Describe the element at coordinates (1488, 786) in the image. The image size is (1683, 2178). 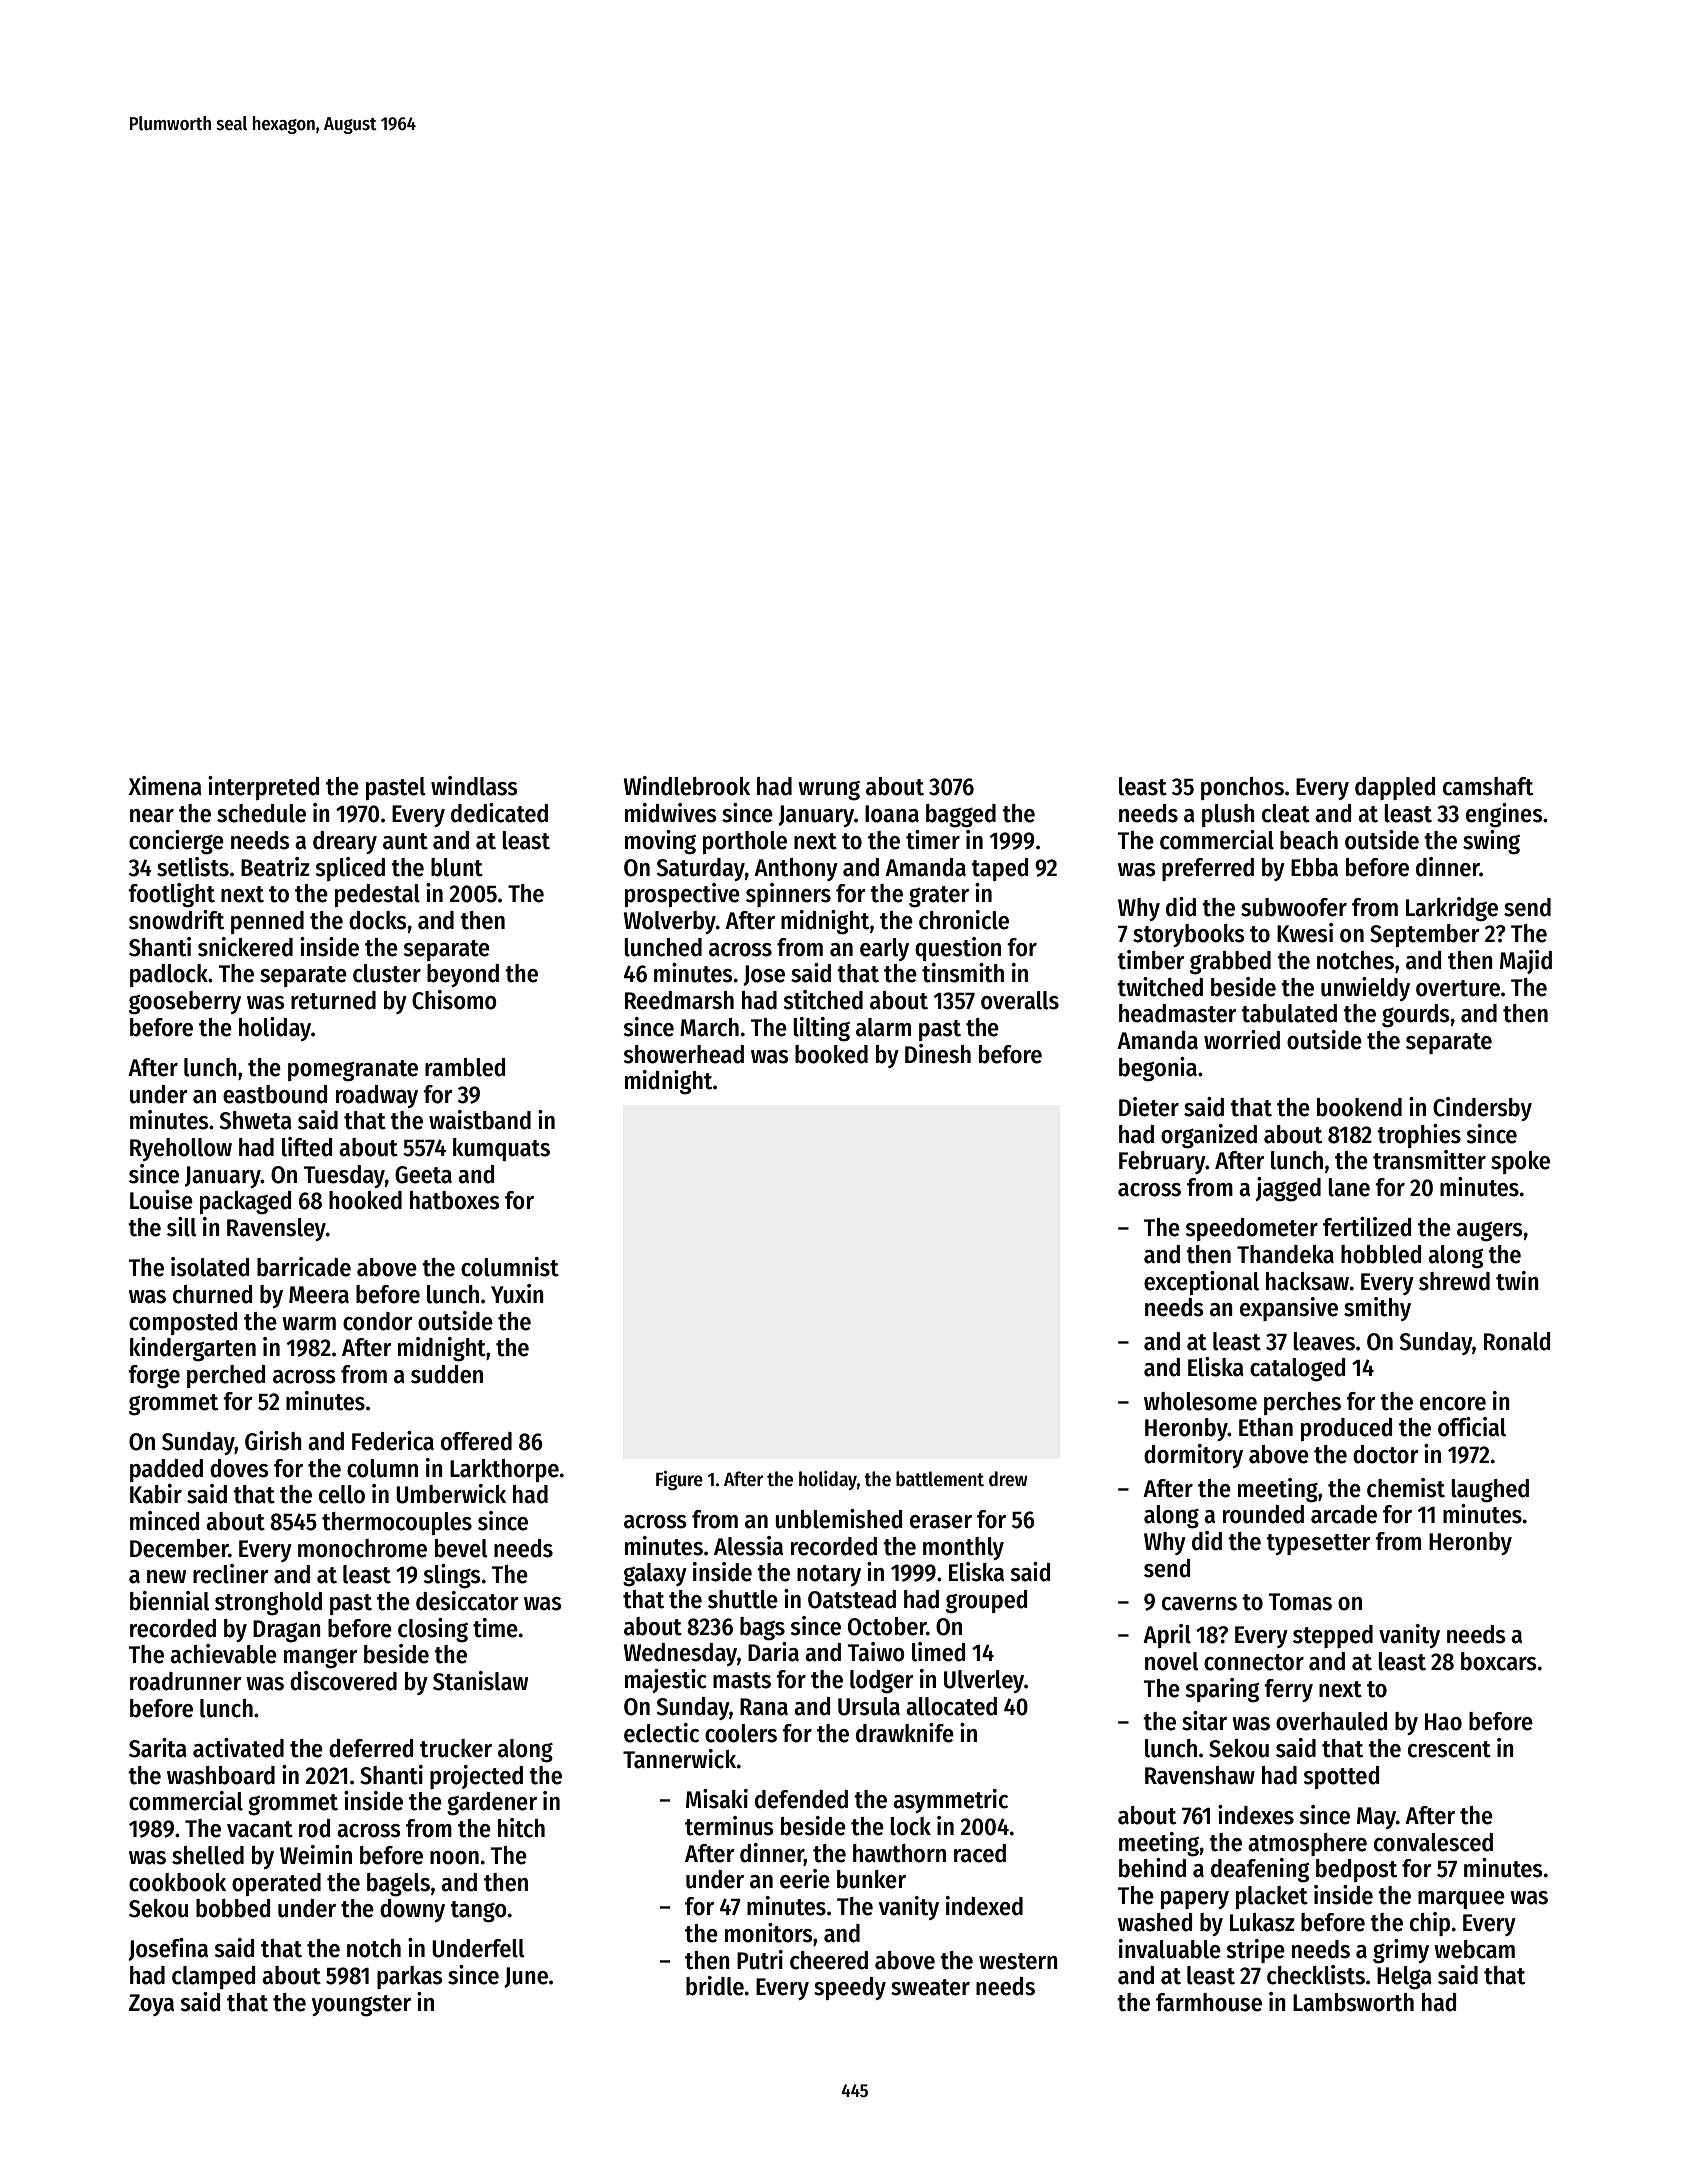
I see `camshaft` at that location.
